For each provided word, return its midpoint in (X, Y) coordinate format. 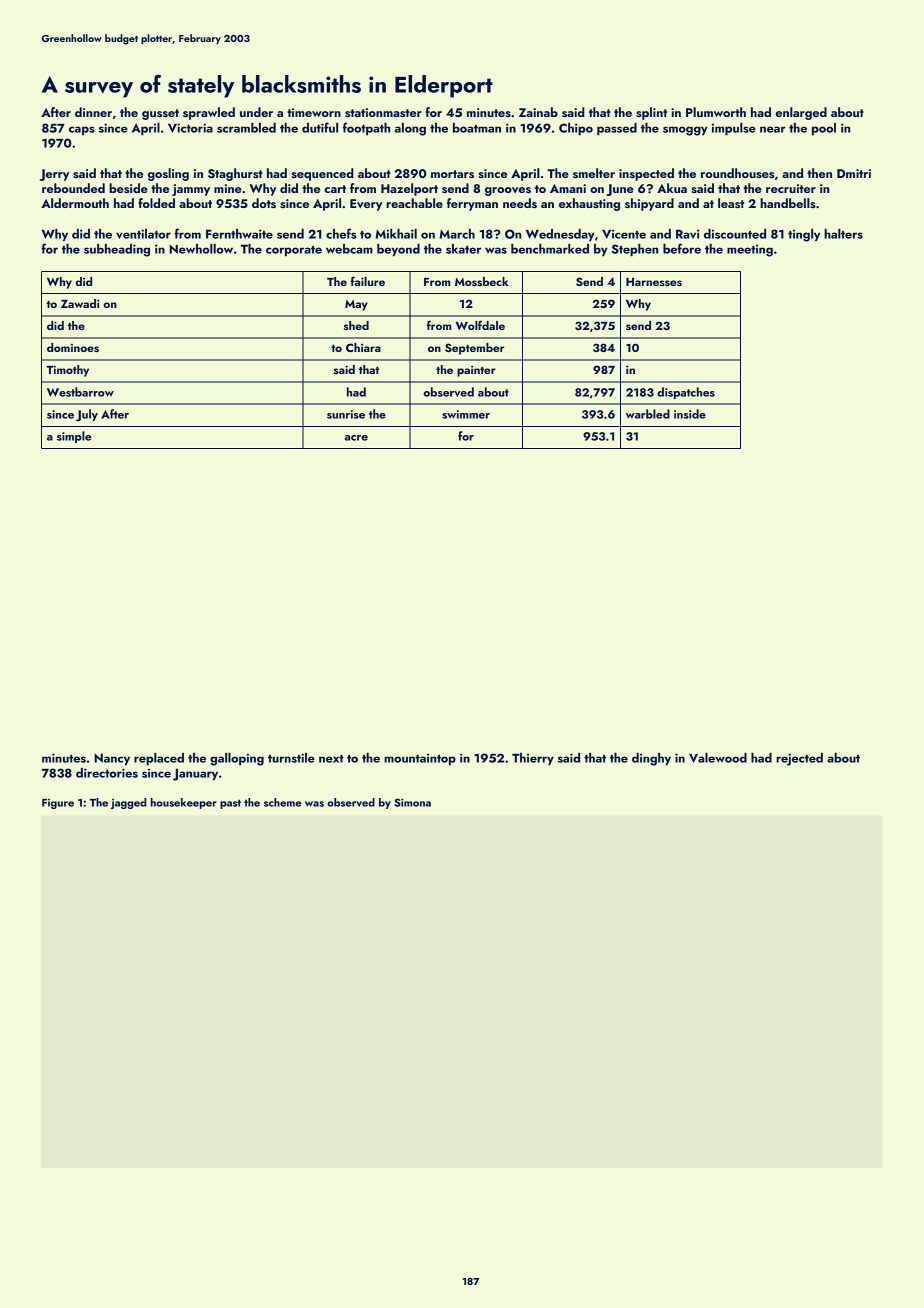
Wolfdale (480, 325)
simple (74, 437)
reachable (414, 203)
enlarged (801, 113)
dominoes (73, 347)
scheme (282, 802)
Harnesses (654, 282)
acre (356, 438)
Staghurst (235, 174)
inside (690, 414)
